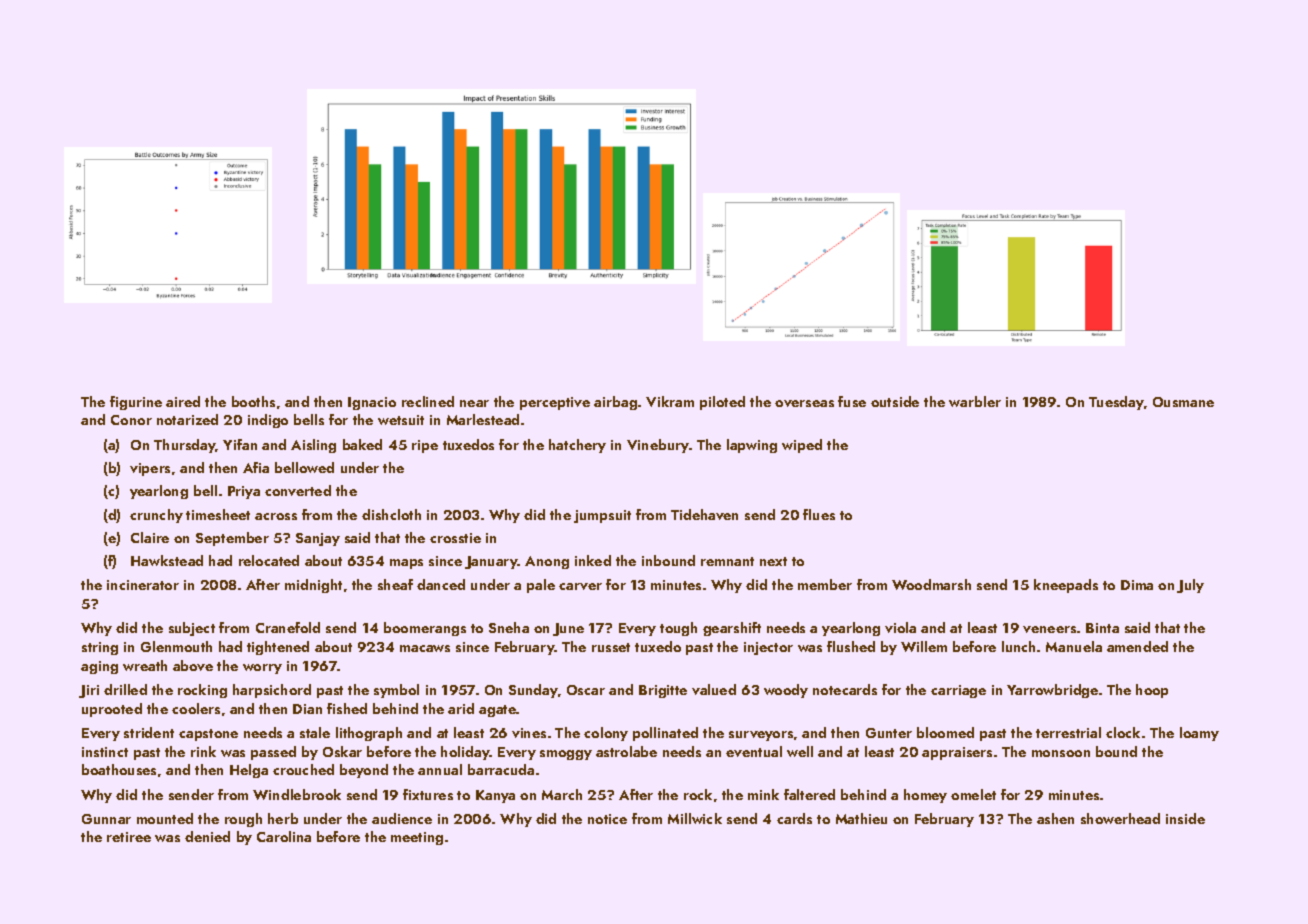 This screenshot has width=1308, height=924. I want to click on hoop, so click(1152, 691).
